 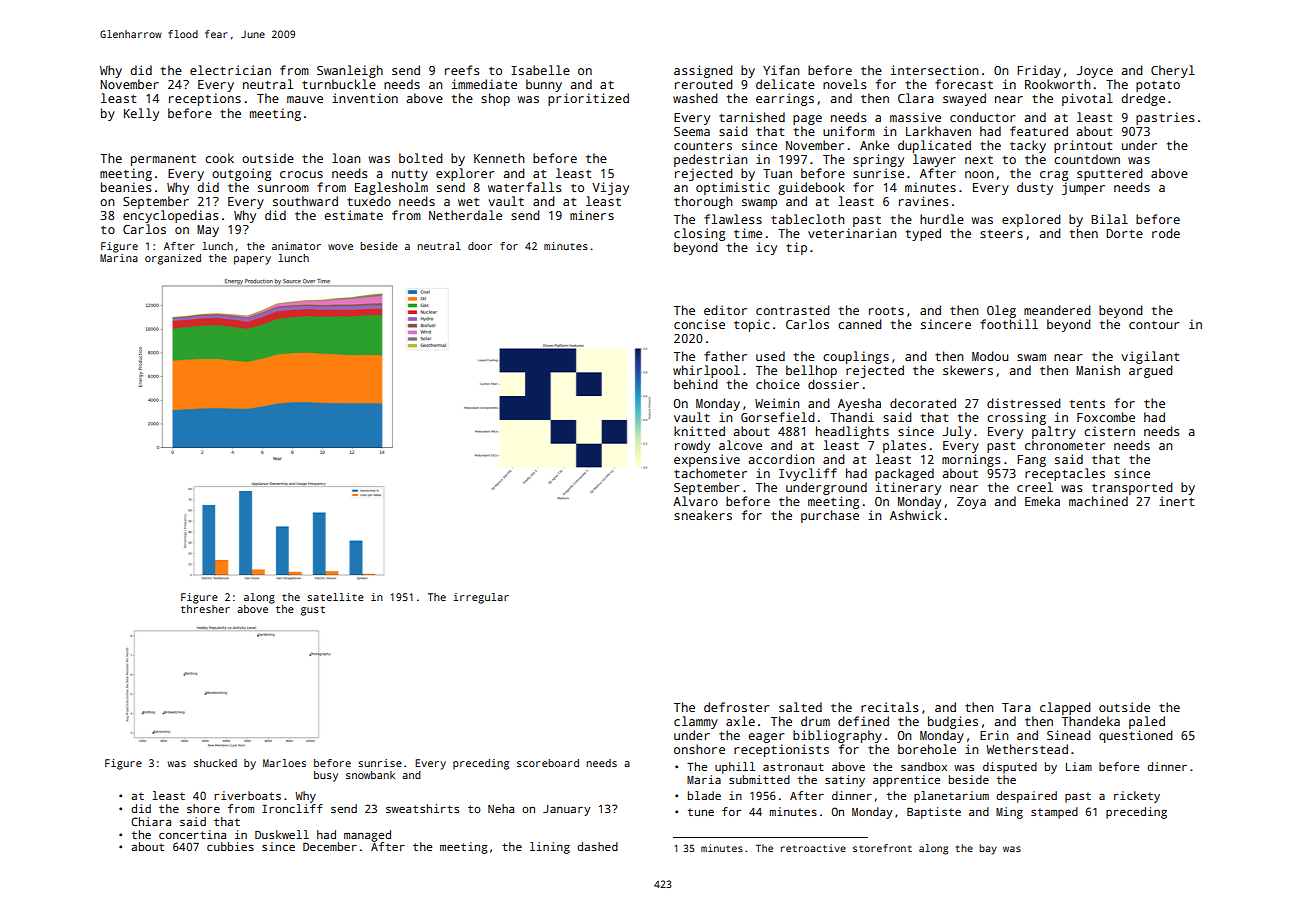 I want to click on bay, so click(x=988, y=849).
